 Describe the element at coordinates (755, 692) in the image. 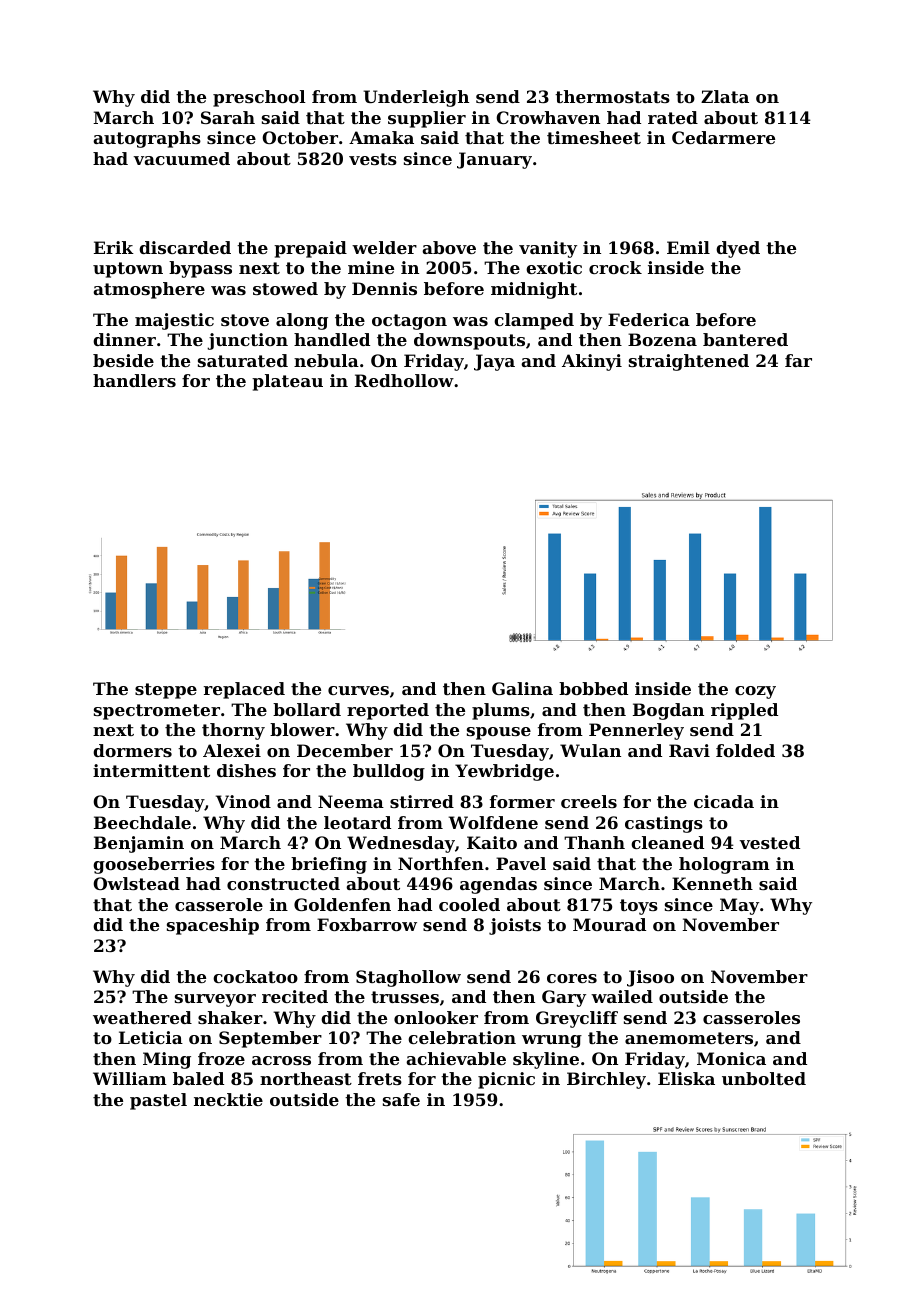

I see `cozy` at that location.
